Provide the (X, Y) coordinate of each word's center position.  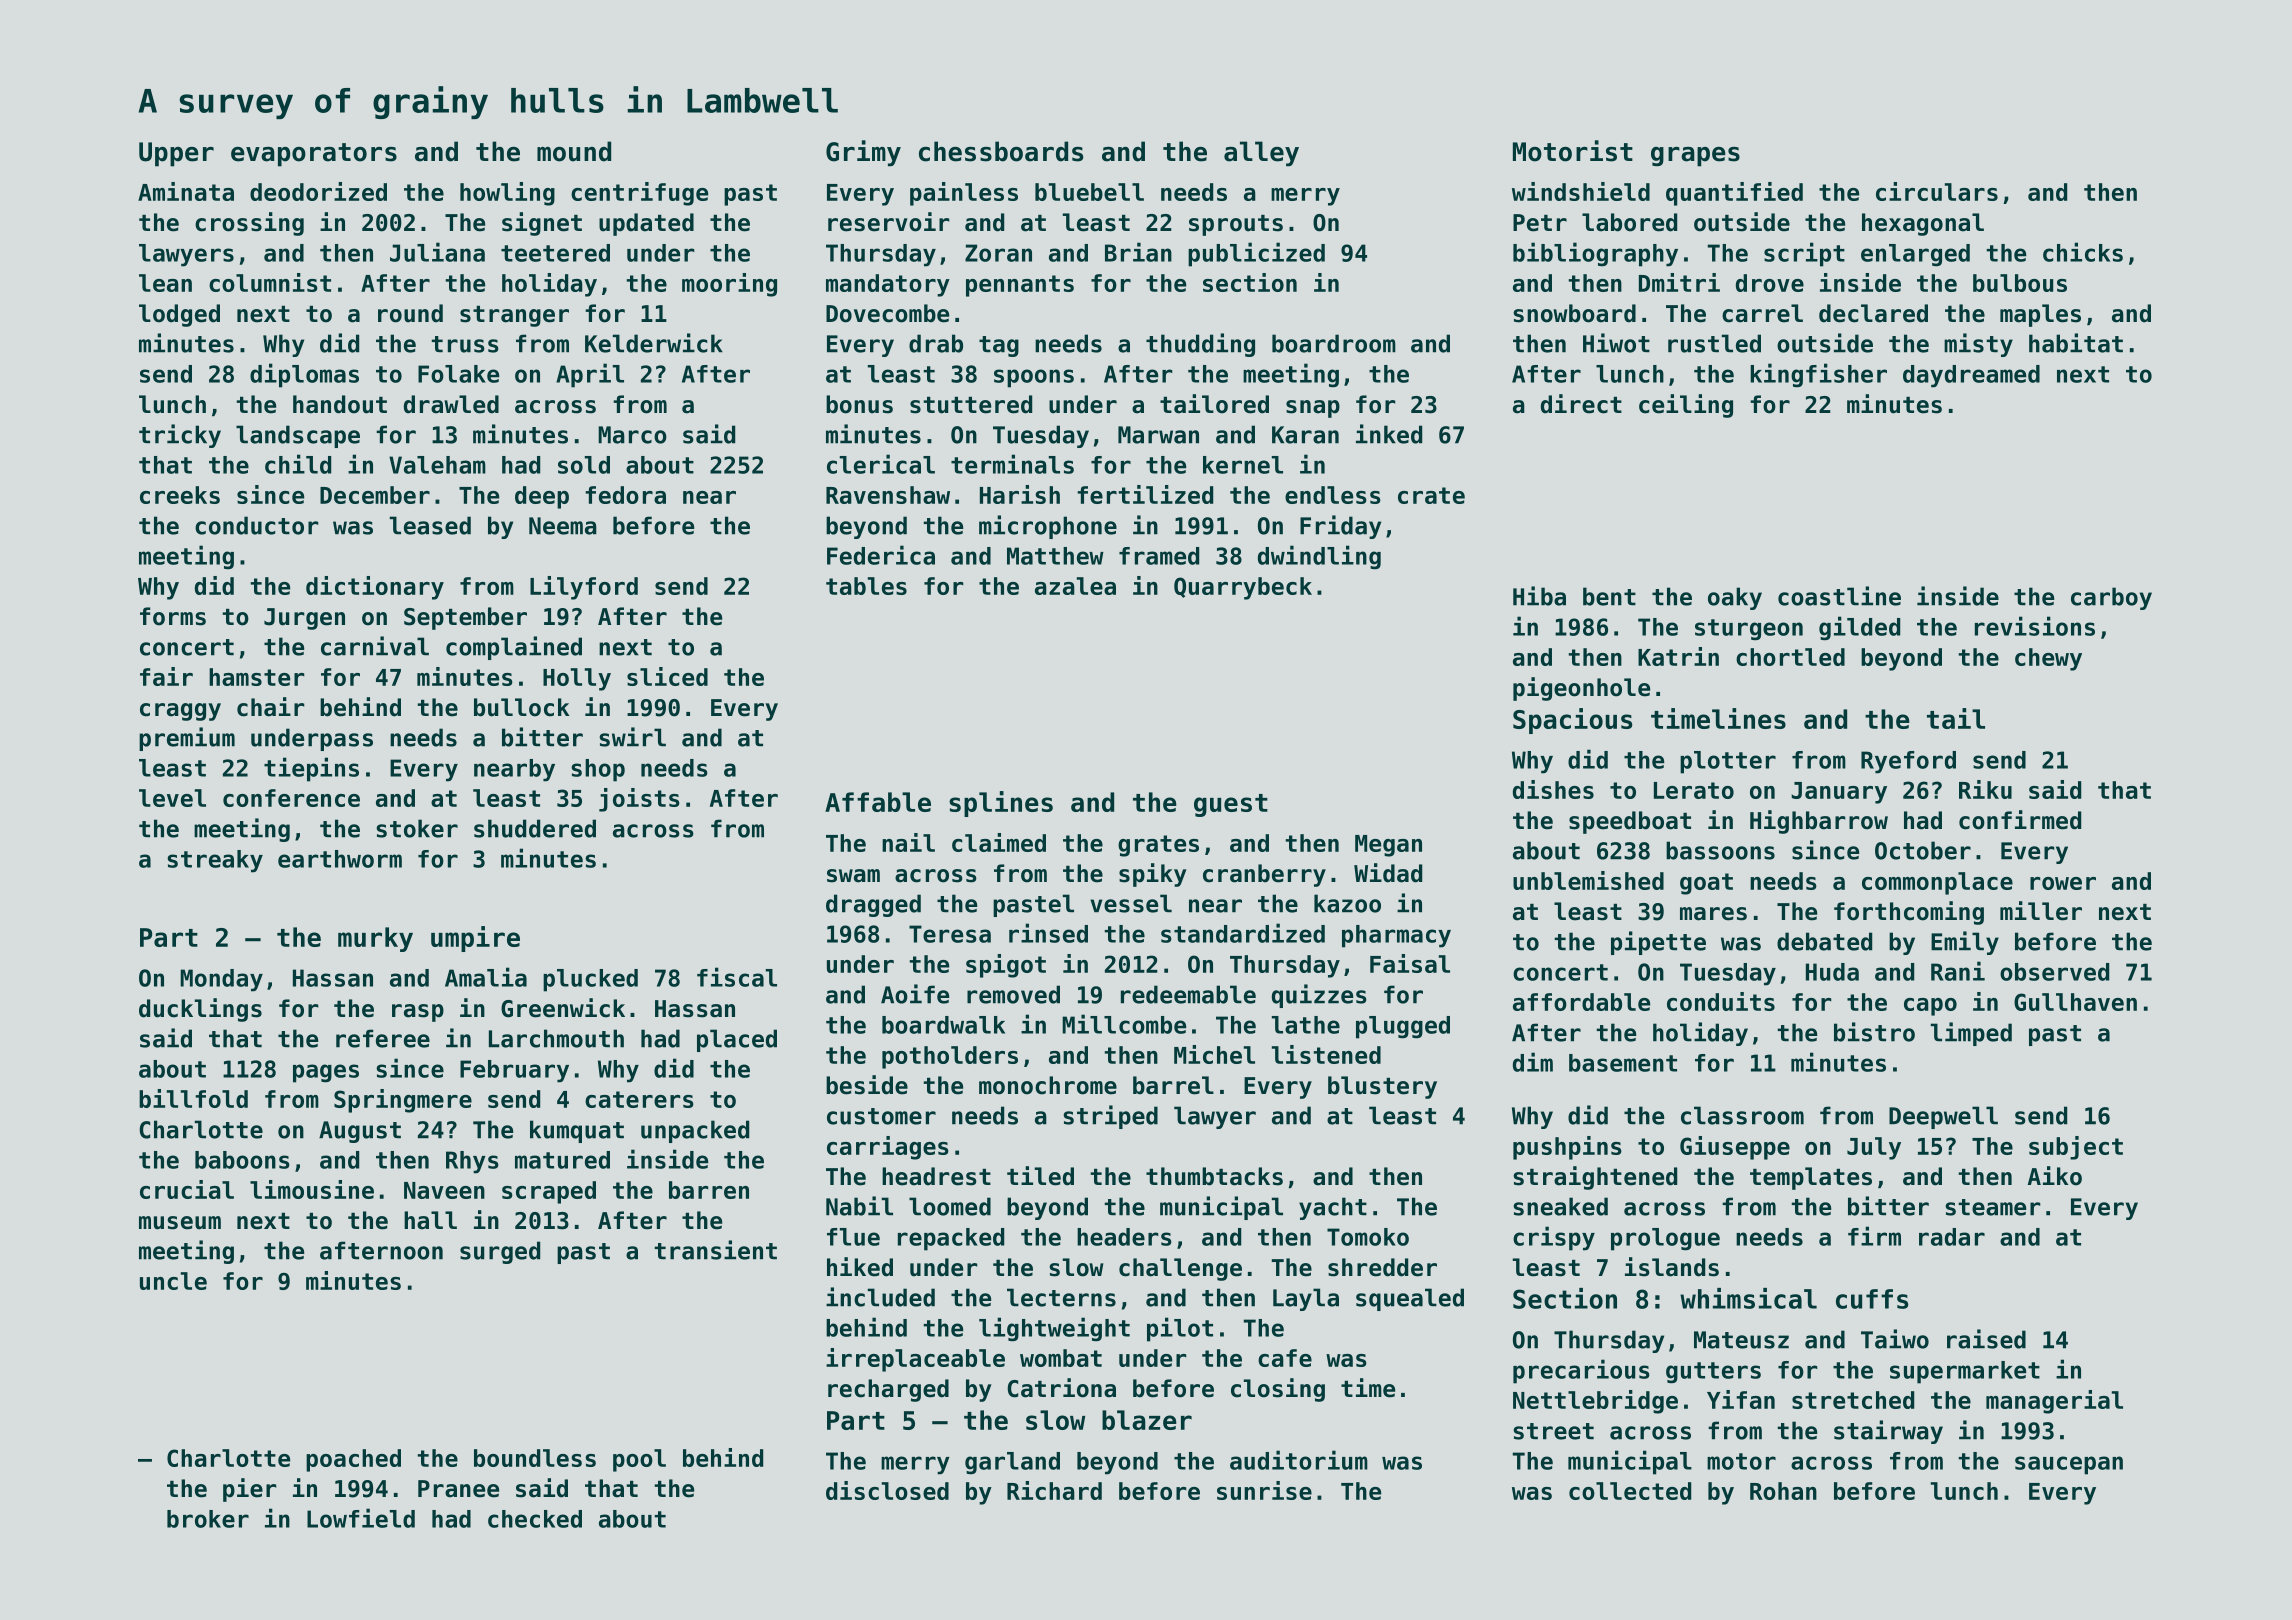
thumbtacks (1214, 1176)
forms (173, 616)
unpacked (695, 1131)
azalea (1075, 586)
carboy (2111, 598)
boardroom (1334, 343)
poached (353, 1460)
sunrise (1264, 1490)
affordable (1581, 1002)
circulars (1937, 191)
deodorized (318, 191)
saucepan (2069, 1465)
